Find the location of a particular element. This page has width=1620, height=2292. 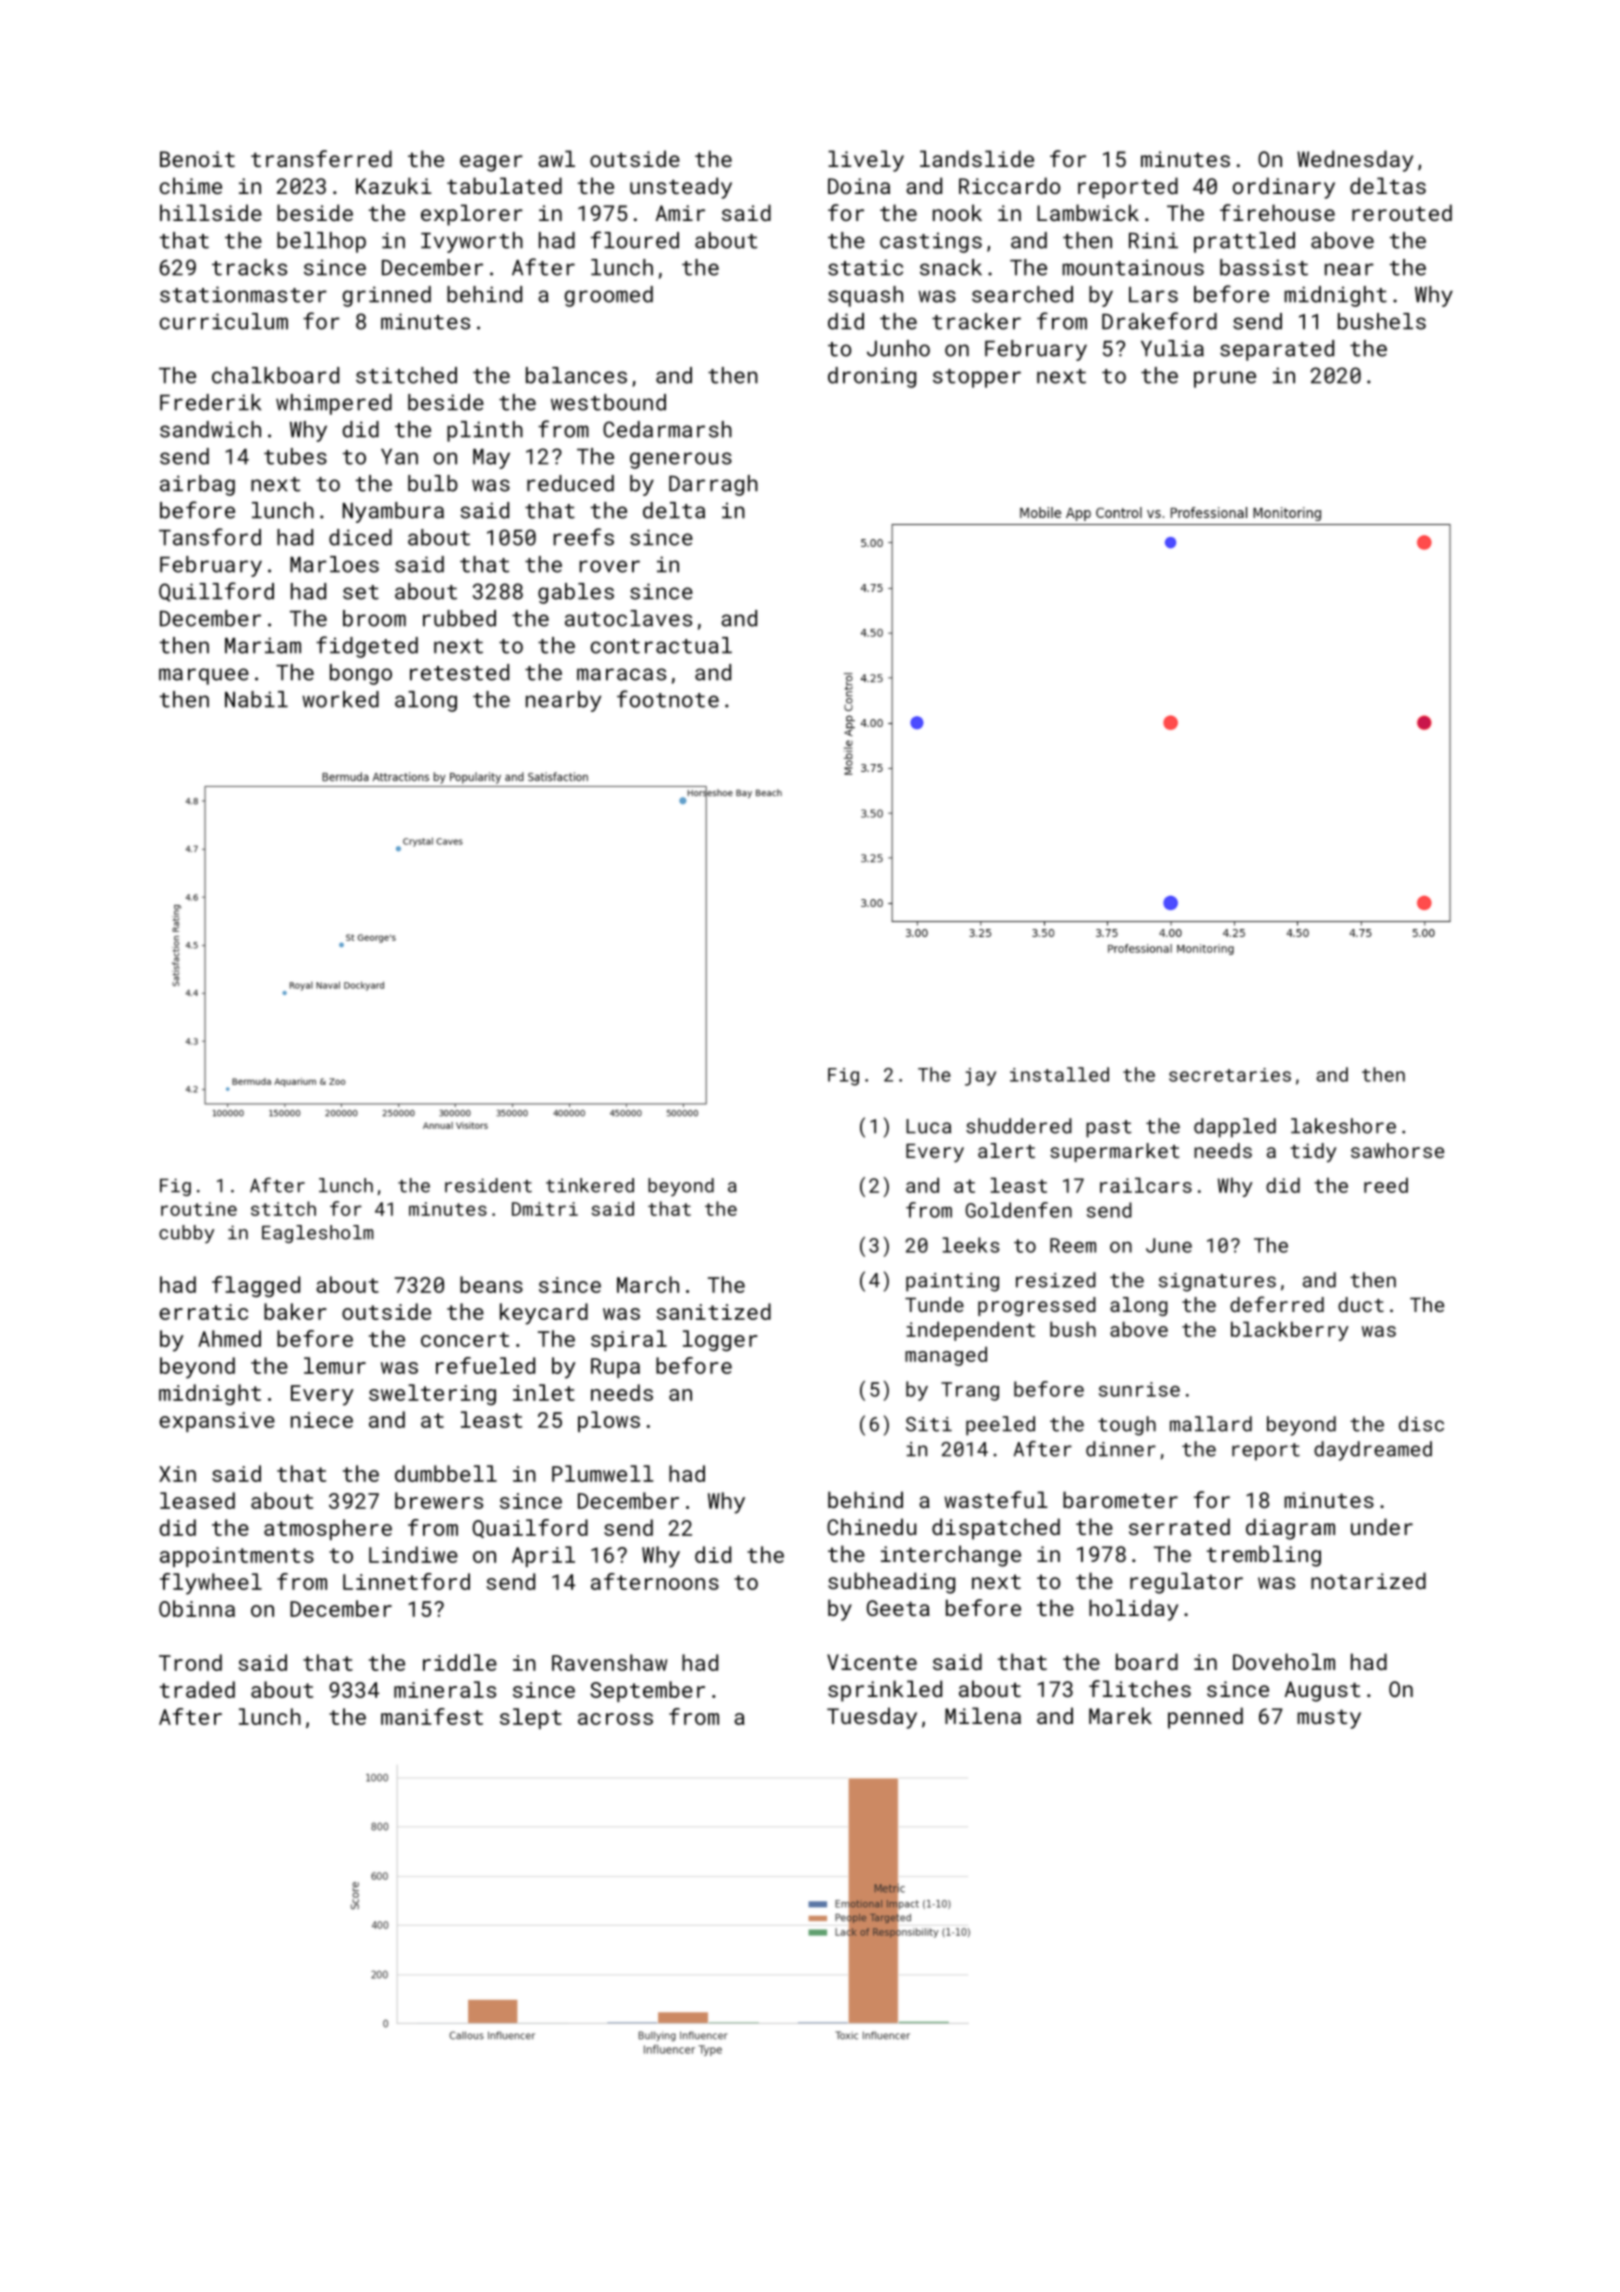

unsteady is located at coordinates (681, 188).
